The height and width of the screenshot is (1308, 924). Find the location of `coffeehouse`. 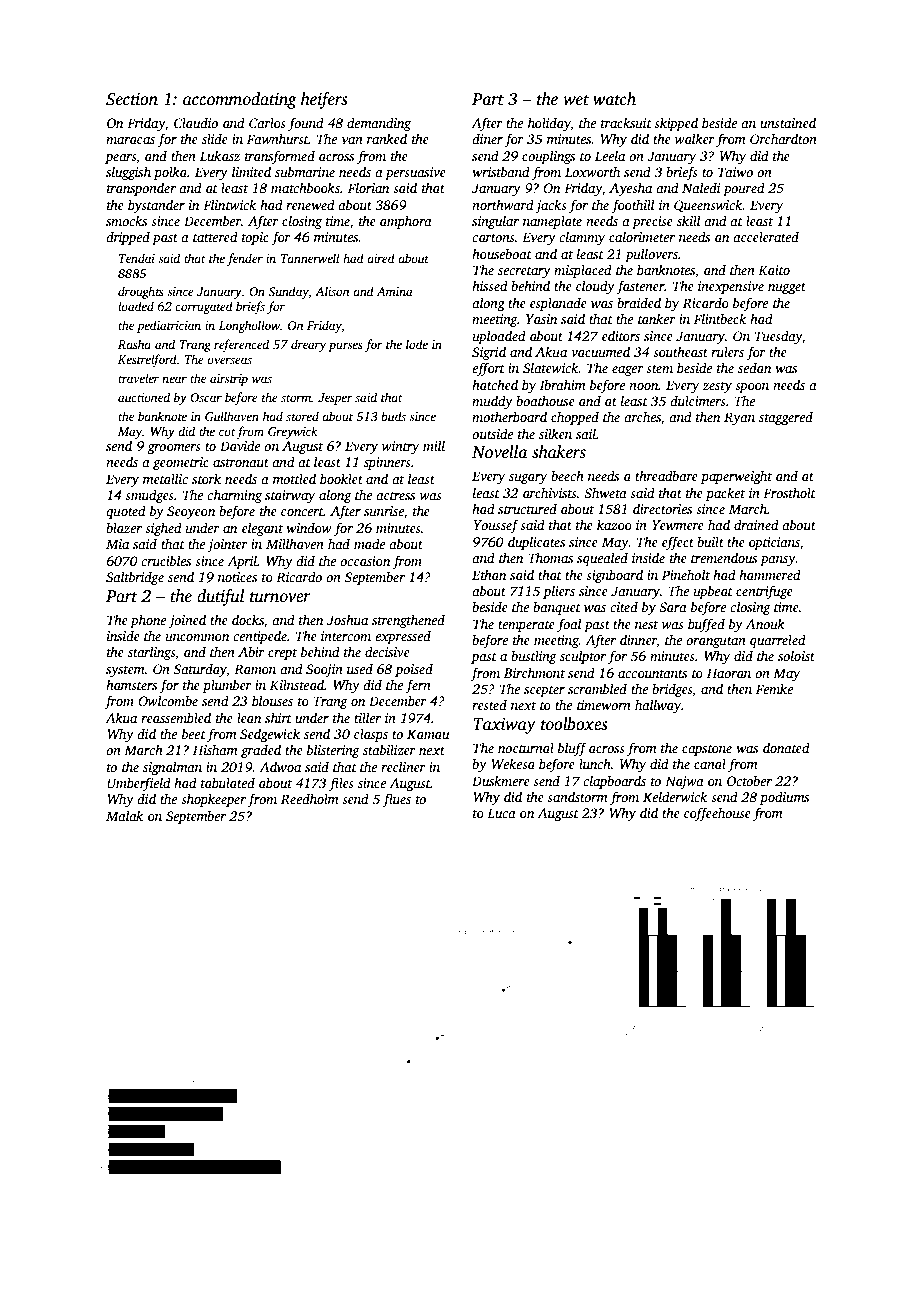

coffeehouse is located at coordinates (717, 814).
